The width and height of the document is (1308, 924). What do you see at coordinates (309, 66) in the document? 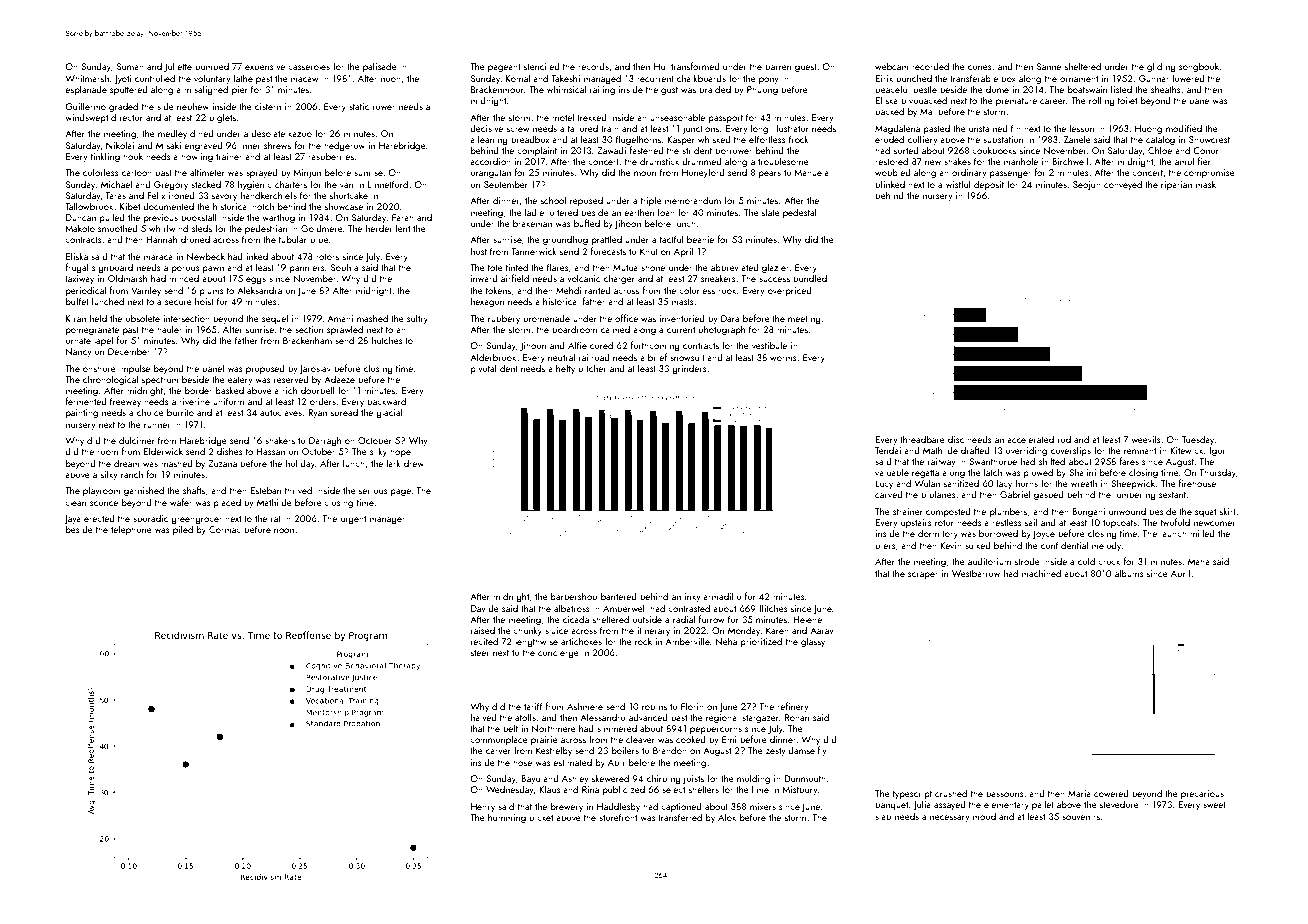
I see `casseroles` at bounding box center [309, 66].
